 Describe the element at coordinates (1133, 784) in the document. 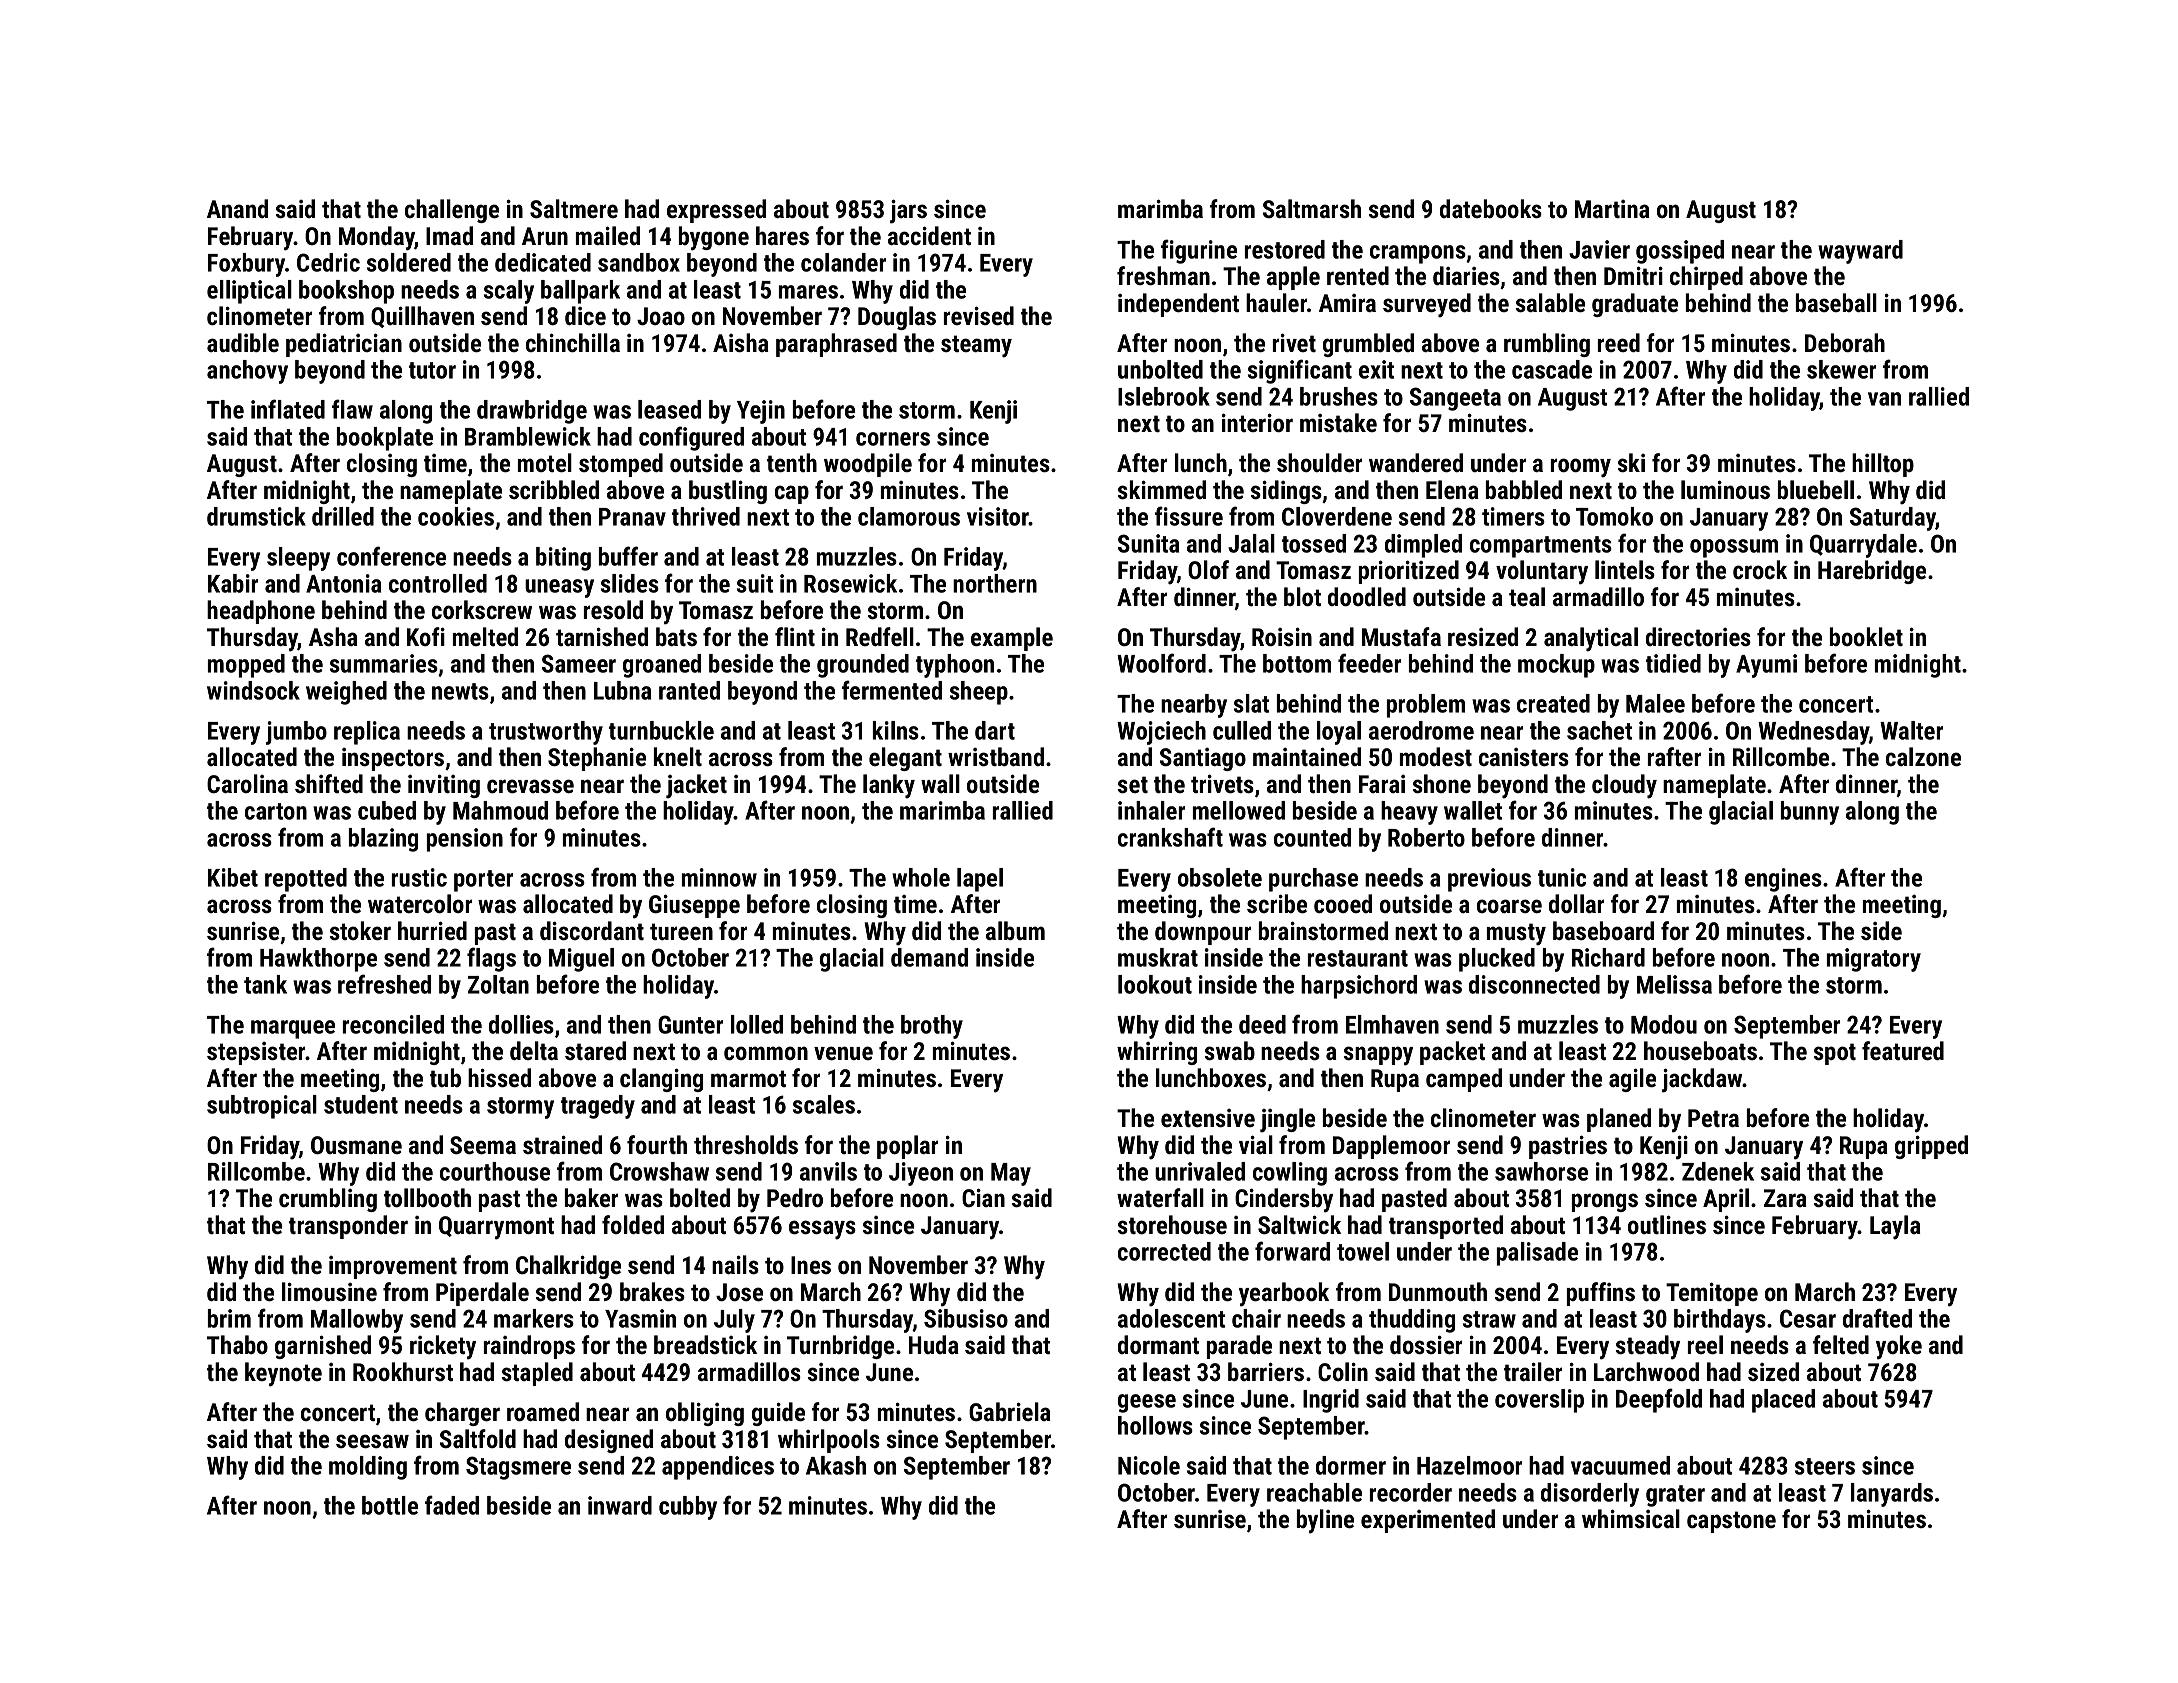

I see `set` at that location.
